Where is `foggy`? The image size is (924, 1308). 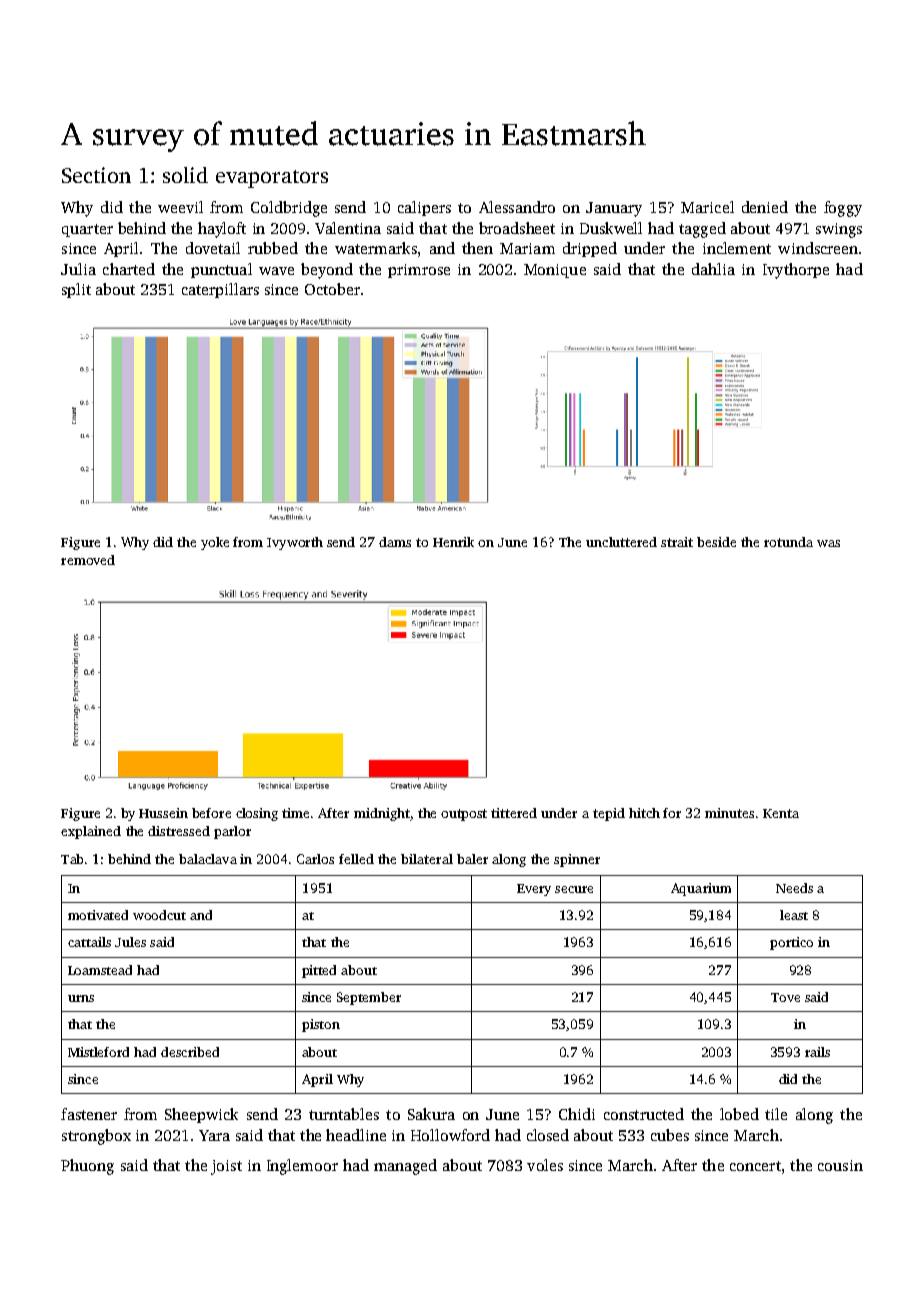
foggy is located at coordinates (843, 209).
